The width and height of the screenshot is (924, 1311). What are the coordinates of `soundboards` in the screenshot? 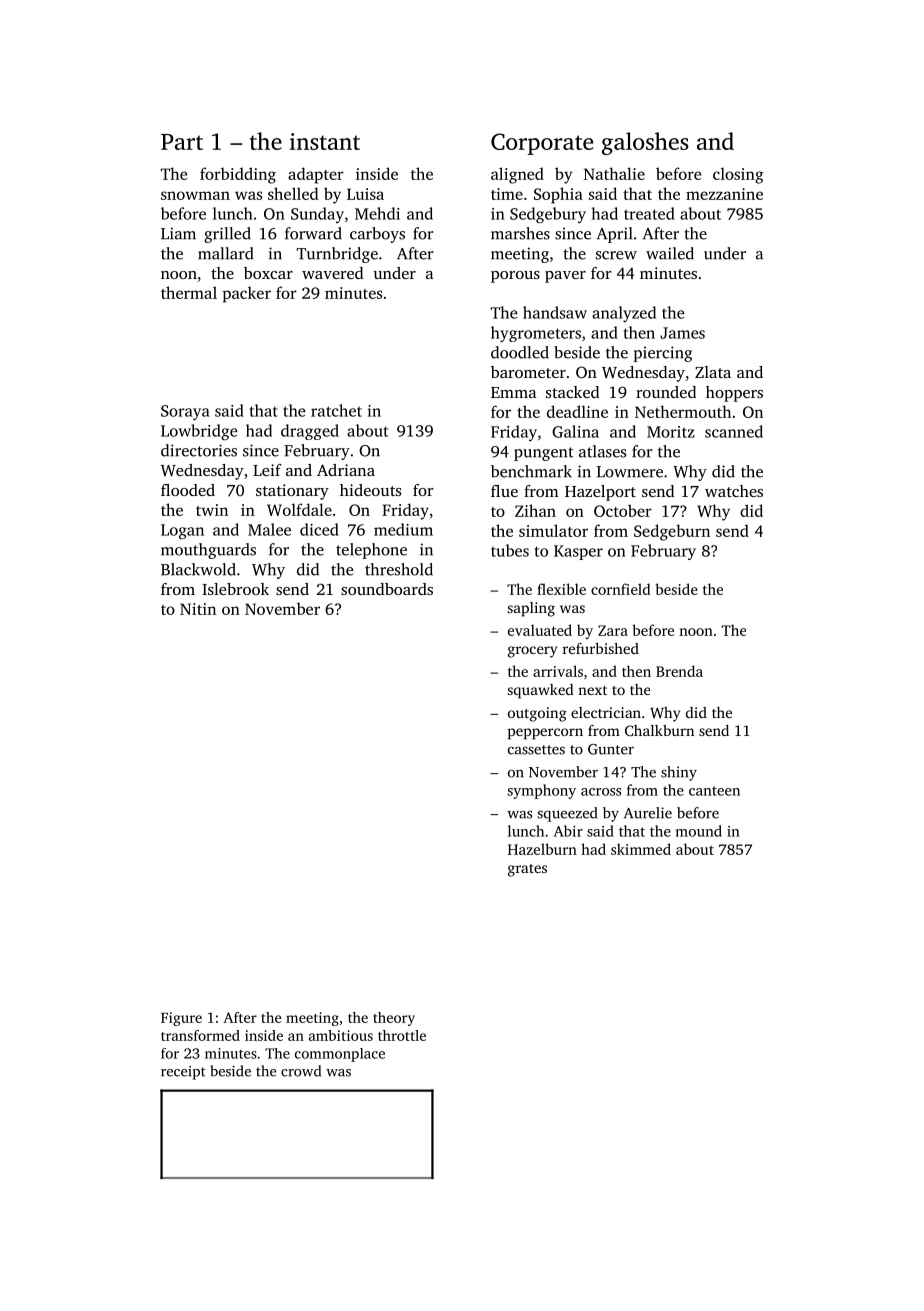 It's located at (387, 589).
